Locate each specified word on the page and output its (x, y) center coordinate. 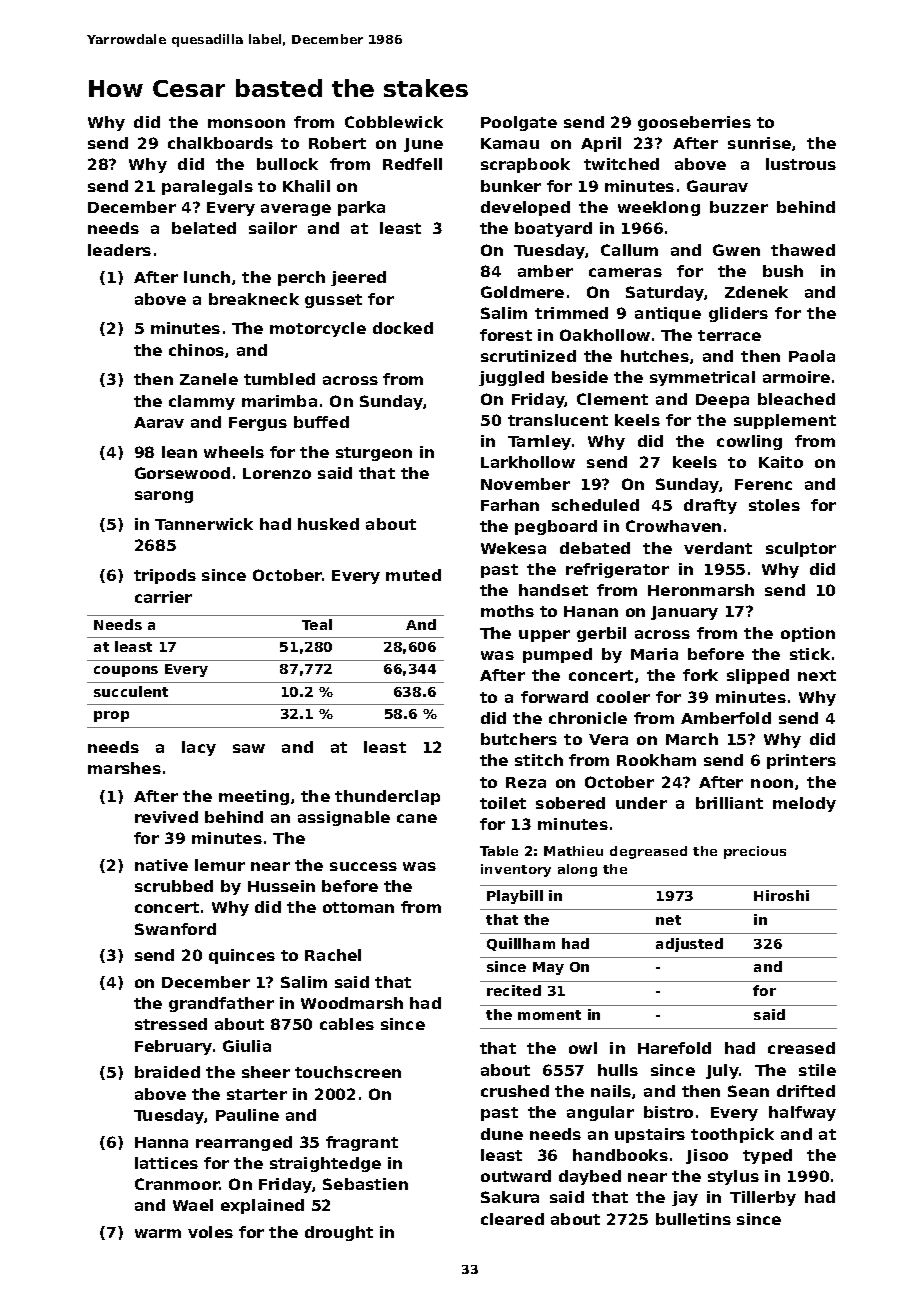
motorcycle (318, 329)
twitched (621, 164)
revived (166, 817)
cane (417, 818)
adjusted (689, 945)
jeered (358, 278)
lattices (166, 1163)
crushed (515, 1091)
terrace (729, 335)
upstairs (650, 1135)
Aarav (159, 422)
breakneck (254, 299)
